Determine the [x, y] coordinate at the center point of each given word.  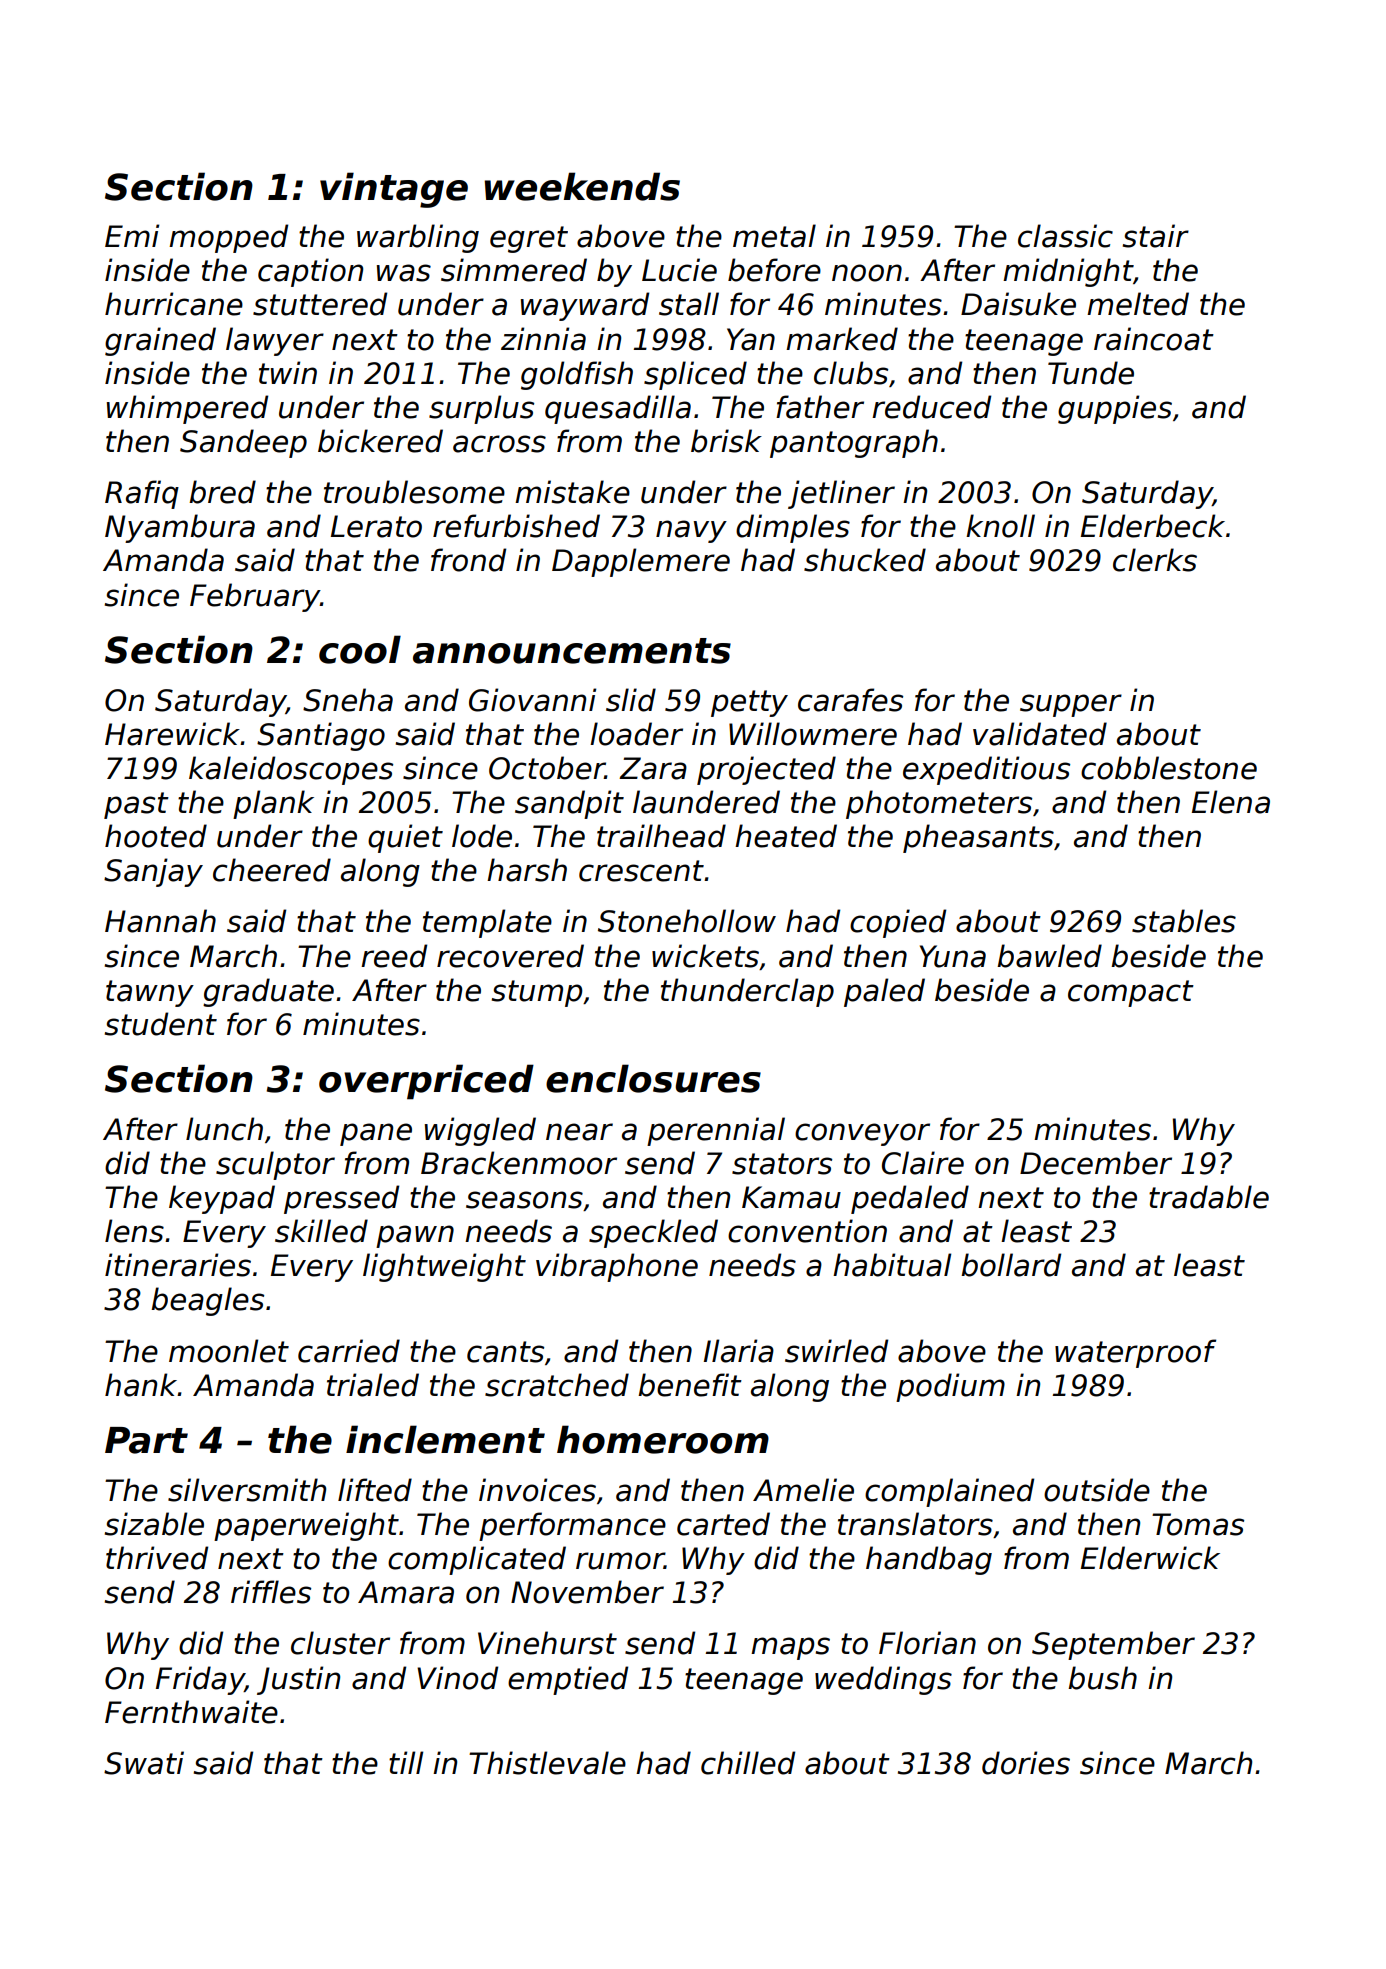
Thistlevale [547, 1763]
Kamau [791, 1197]
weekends [582, 186]
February [255, 597]
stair [1156, 236]
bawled [1049, 956]
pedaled [910, 1199]
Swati [144, 1763]
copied [898, 923]
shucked [865, 560]
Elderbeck [1153, 526]
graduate [268, 992]
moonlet [229, 1351]
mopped [228, 238]
